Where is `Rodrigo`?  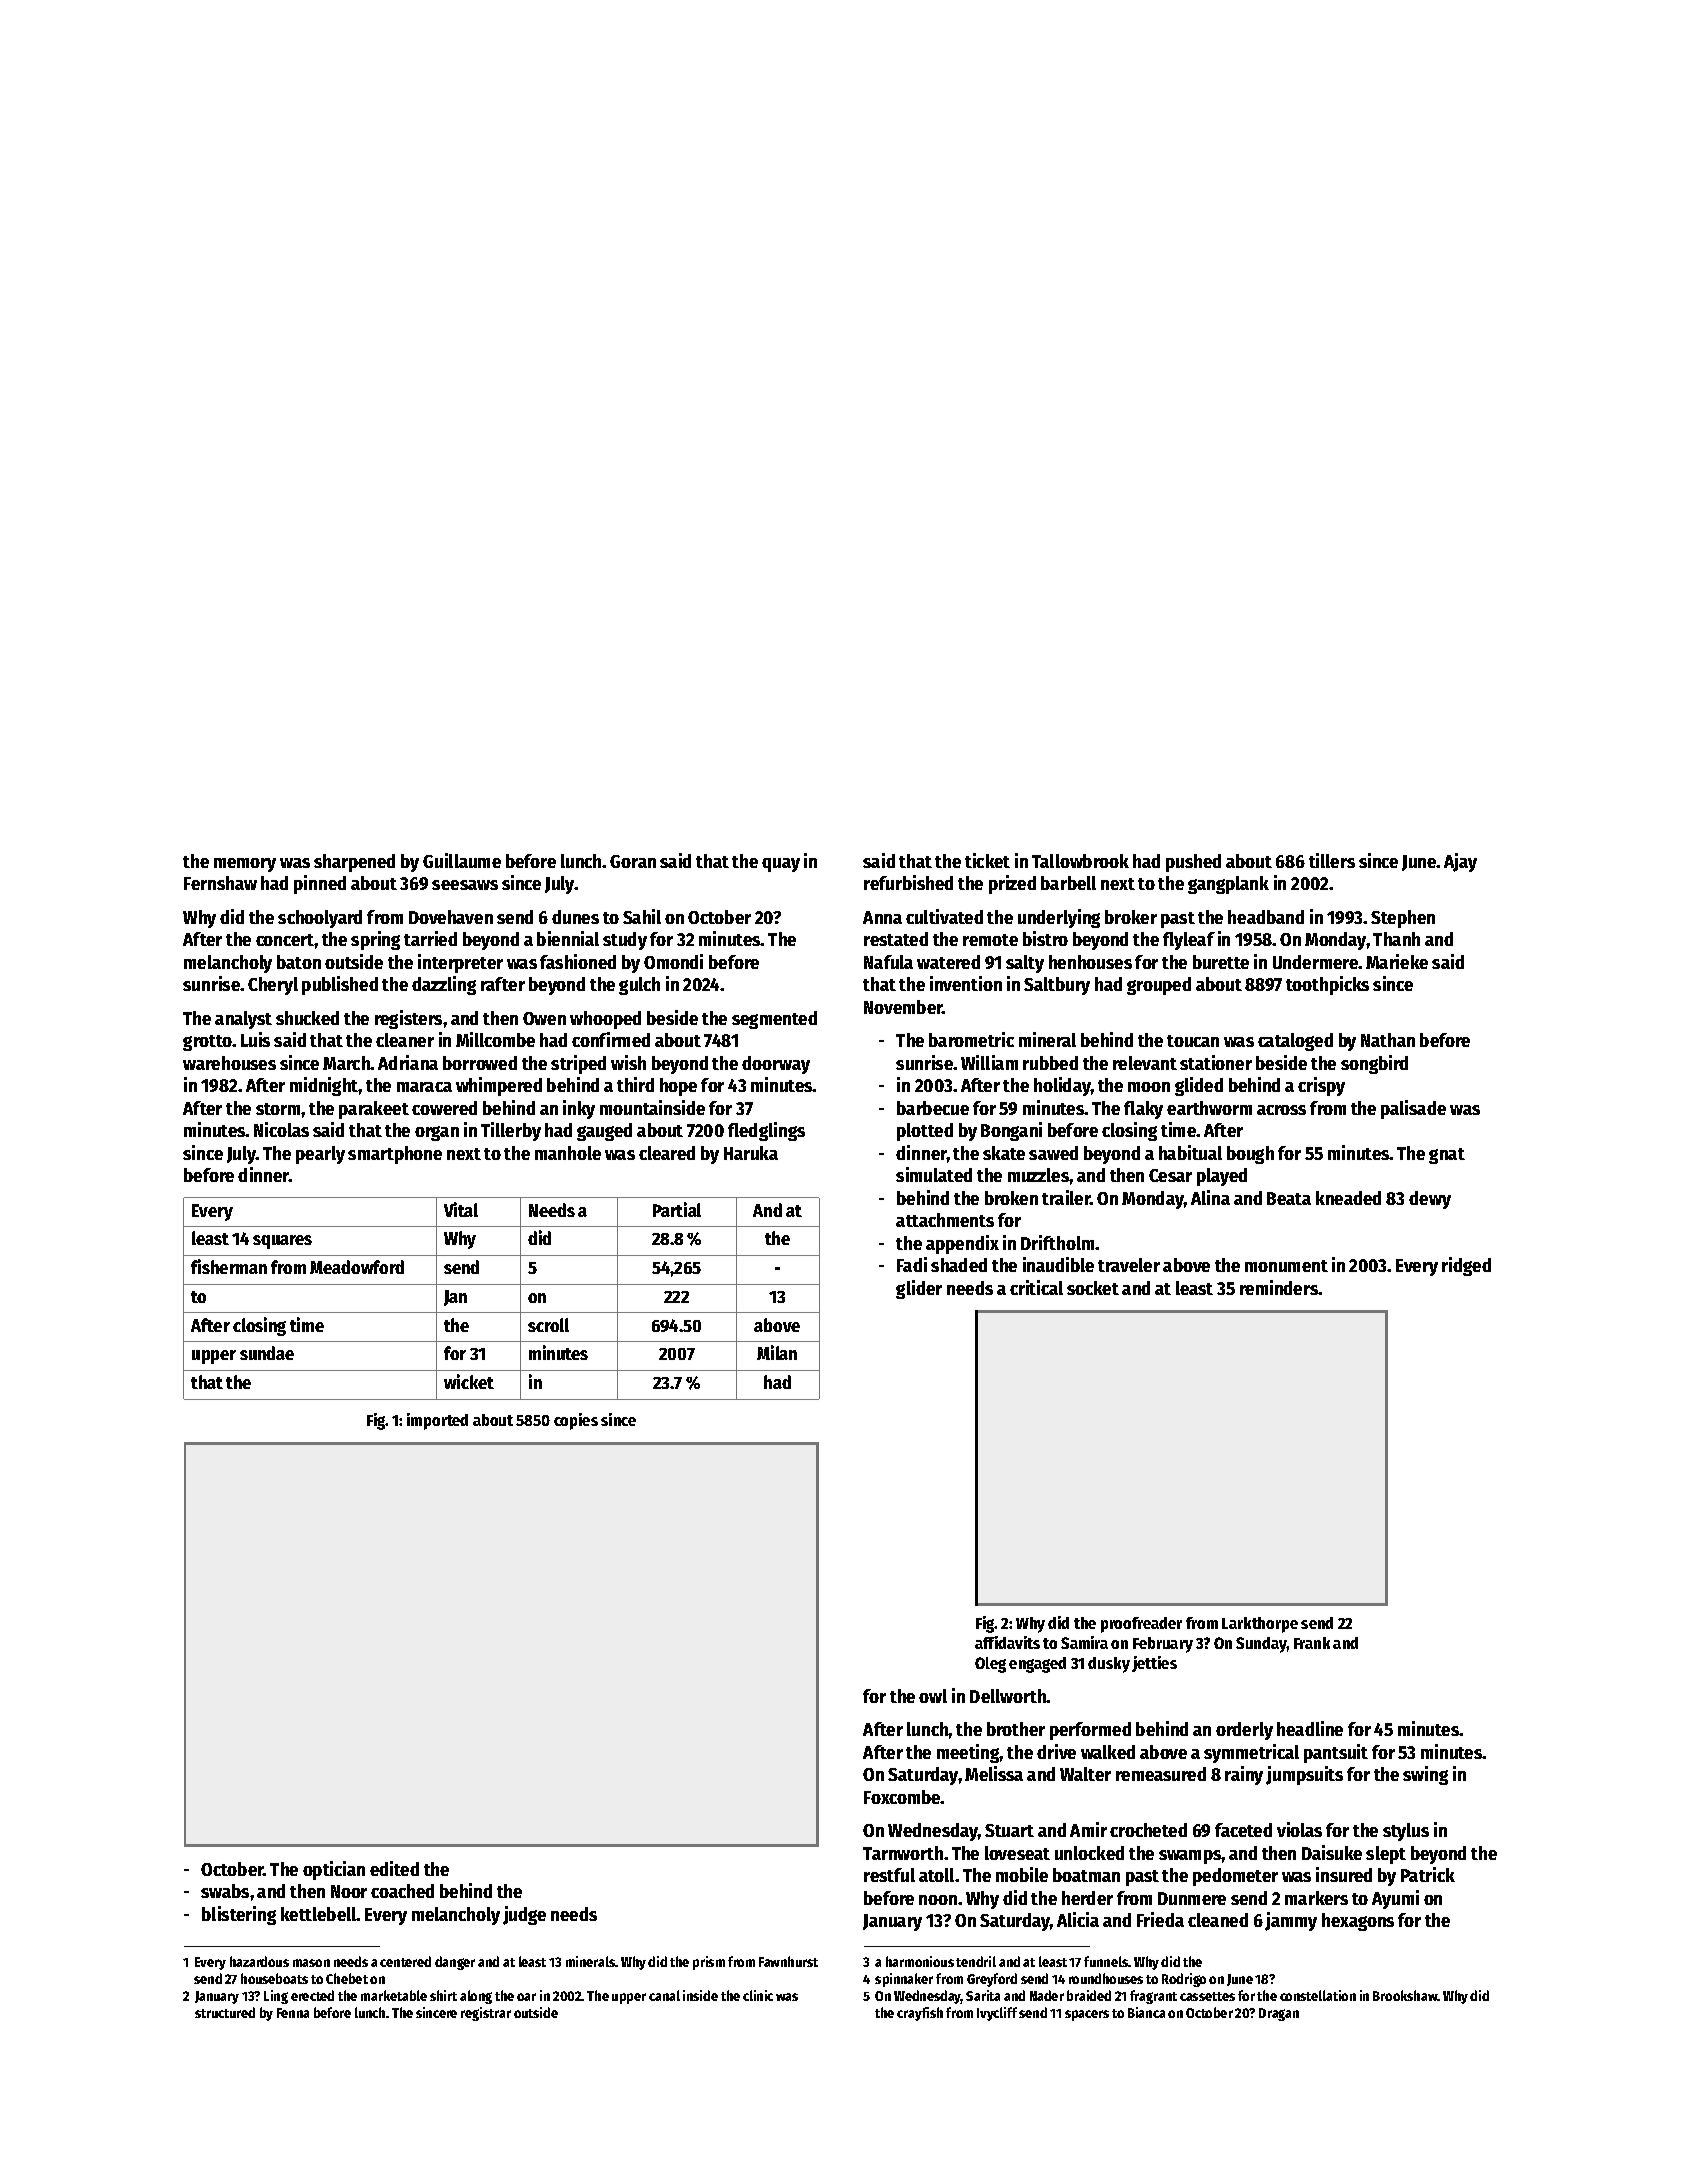
Rodrigo is located at coordinates (1184, 1980).
